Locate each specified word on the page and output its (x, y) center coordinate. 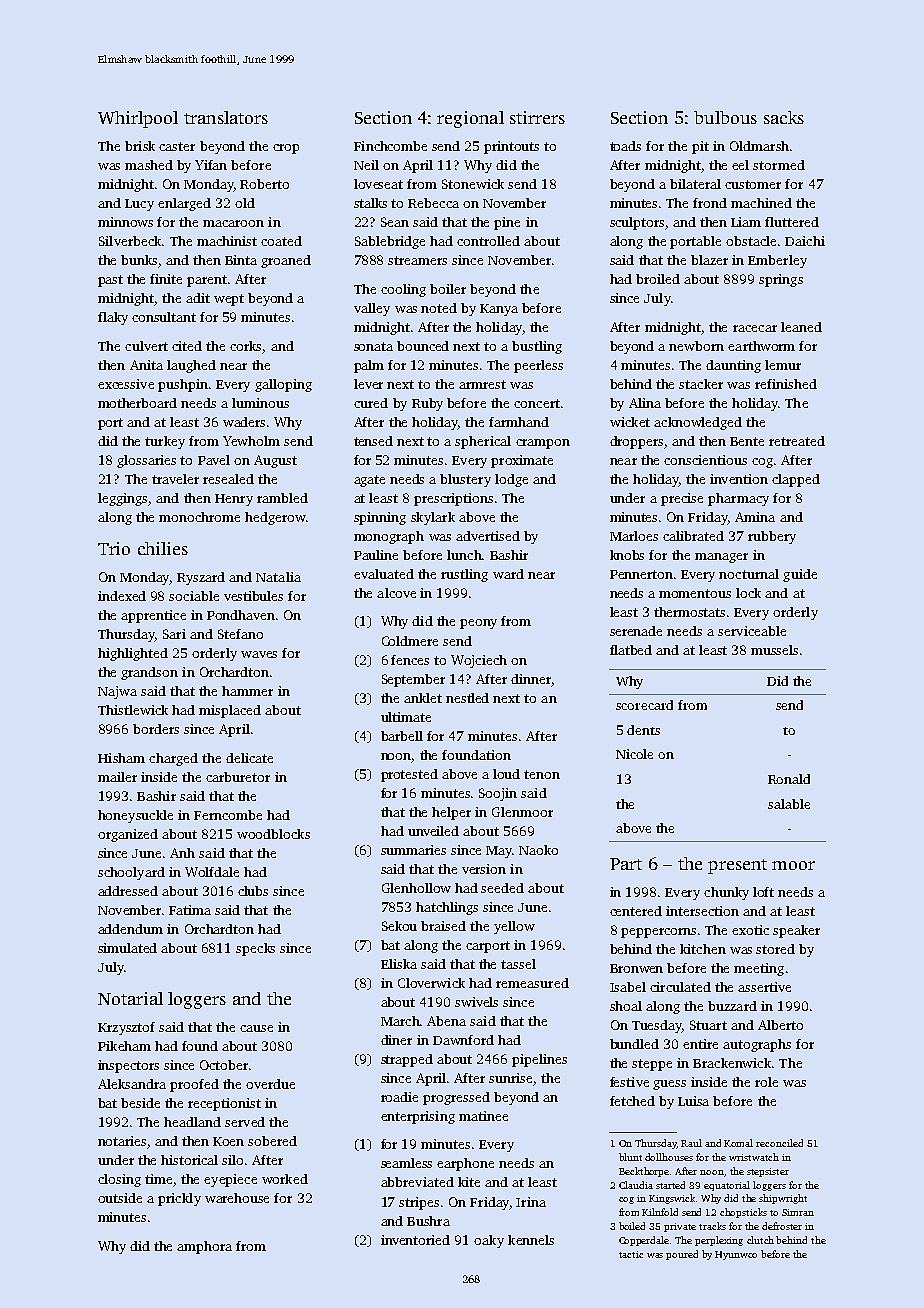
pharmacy (738, 499)
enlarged (184, 204)
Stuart (708, 1025)
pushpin (183, 385)
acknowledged (698, 423)
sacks (784, 117)
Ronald (789, 779)
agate (369, 481)
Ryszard (201, 578)
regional (470, 119)
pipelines (539, 1060)
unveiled (433, 831)
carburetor (238, 777)
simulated (127, 948)
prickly (179, 1199)
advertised (488, 536)
